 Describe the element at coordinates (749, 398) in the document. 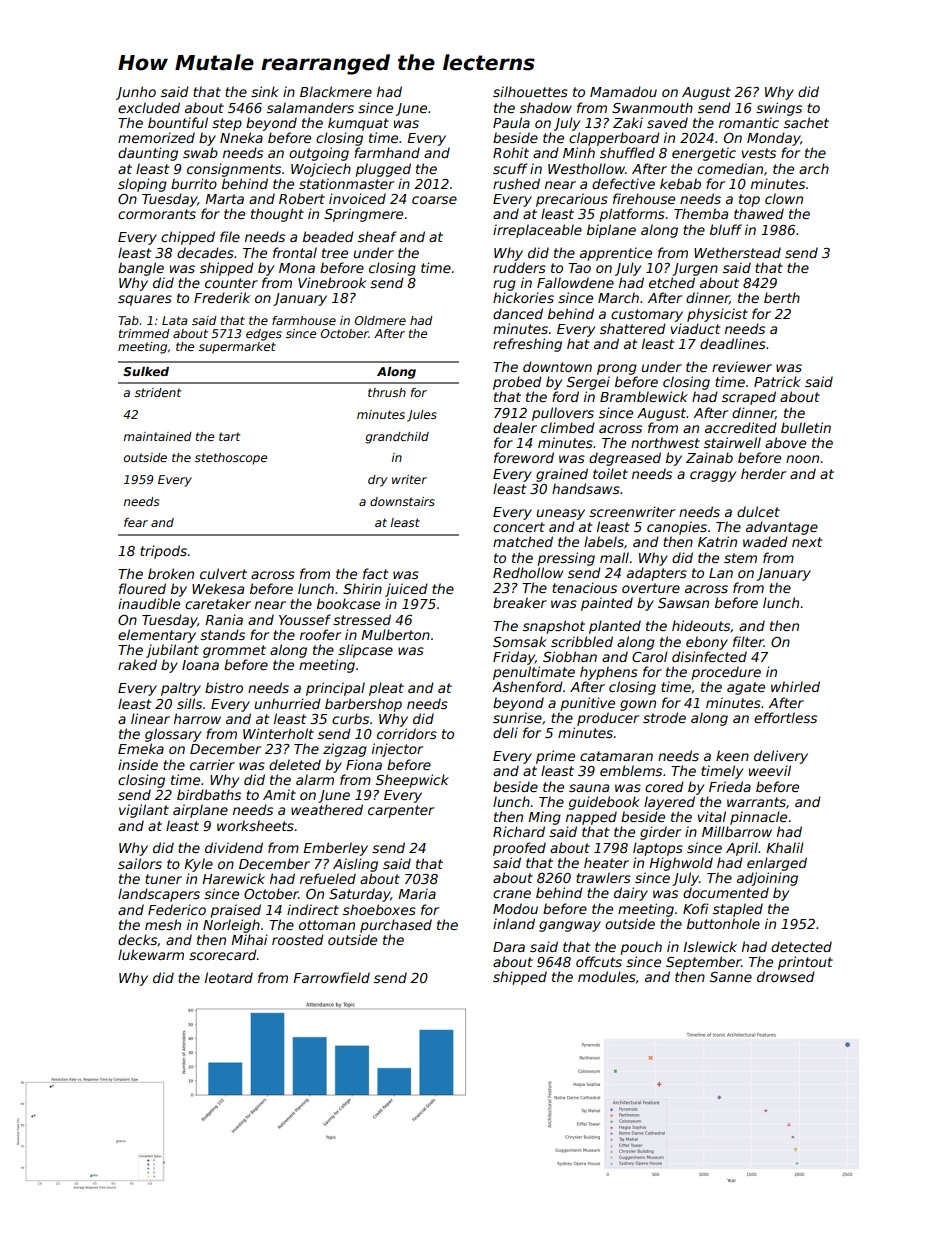

I see `scraped` at that location.
